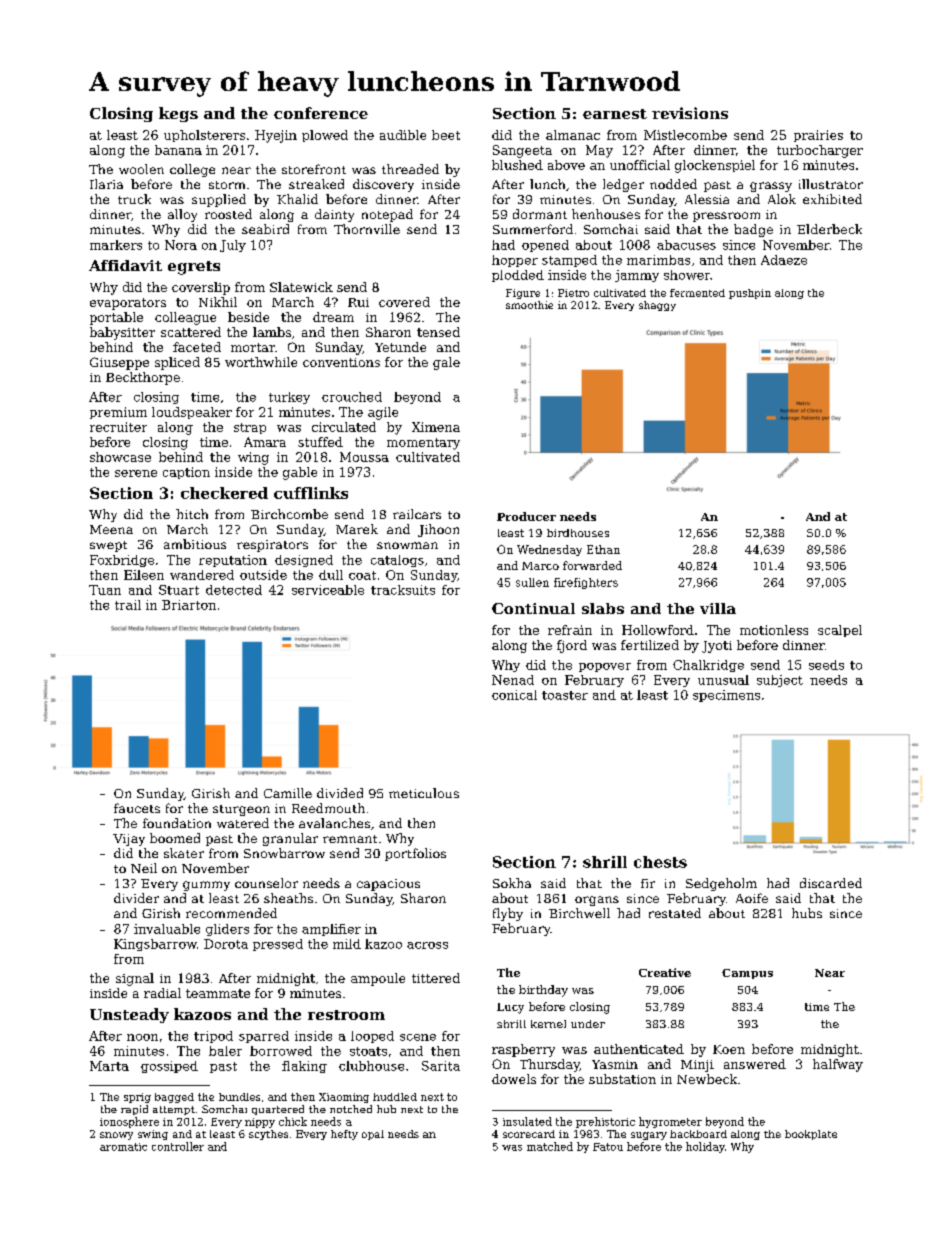 The image size is (952, 1233). Describe the element at coordinates (192, 170) in the screenshot. I see `college` at that location.
